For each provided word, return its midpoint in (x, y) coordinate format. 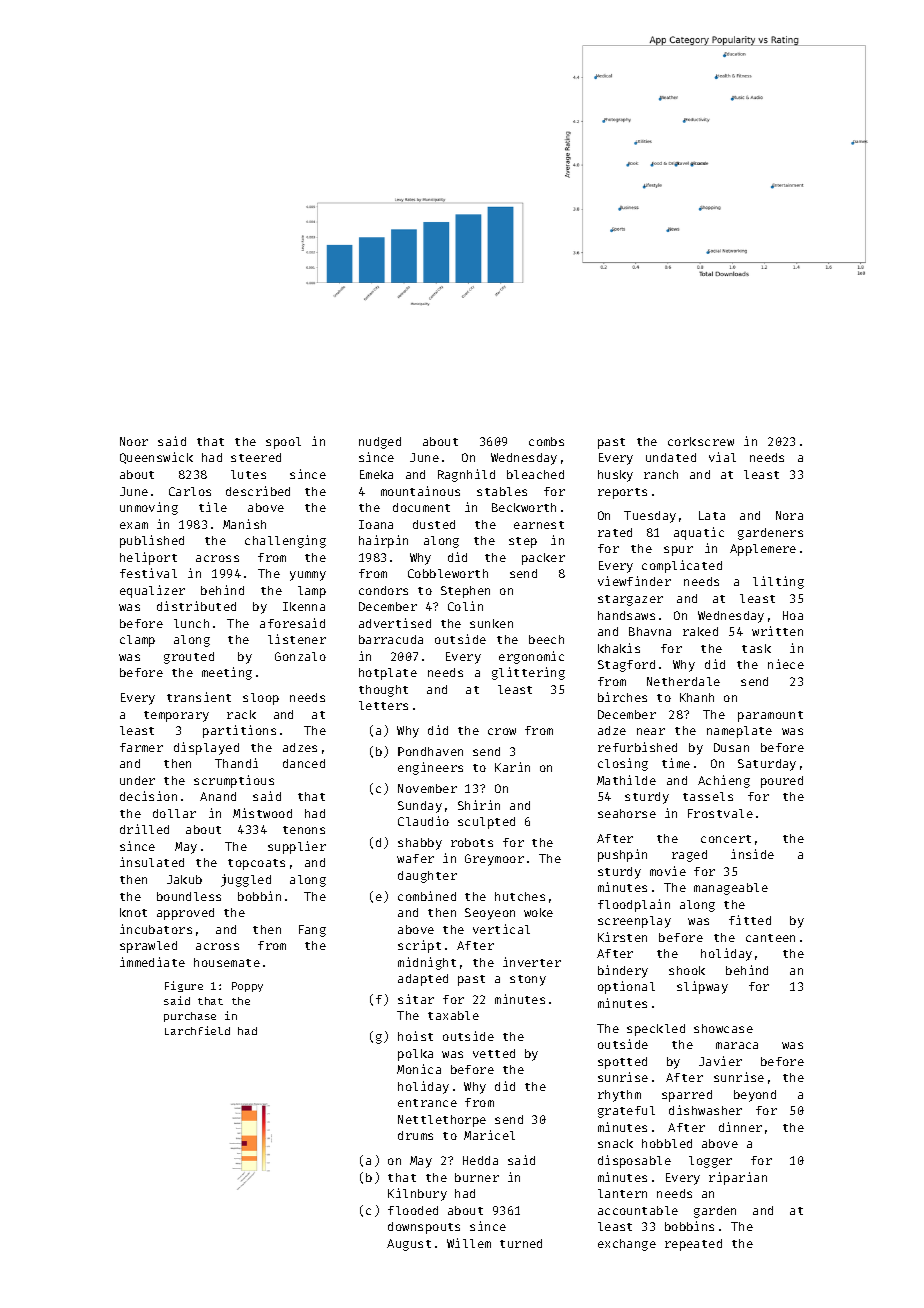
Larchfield (197, 1030)
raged (689, 856)
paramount (770, 716)
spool (283, 443)
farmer (141, 747)
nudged (380, 443)
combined (427, 896)
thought (383, 691)
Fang (312, 931)
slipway (702, 987)
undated (671, 457)
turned (521, 1243)
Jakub (184, 879)
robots (472, 842)
